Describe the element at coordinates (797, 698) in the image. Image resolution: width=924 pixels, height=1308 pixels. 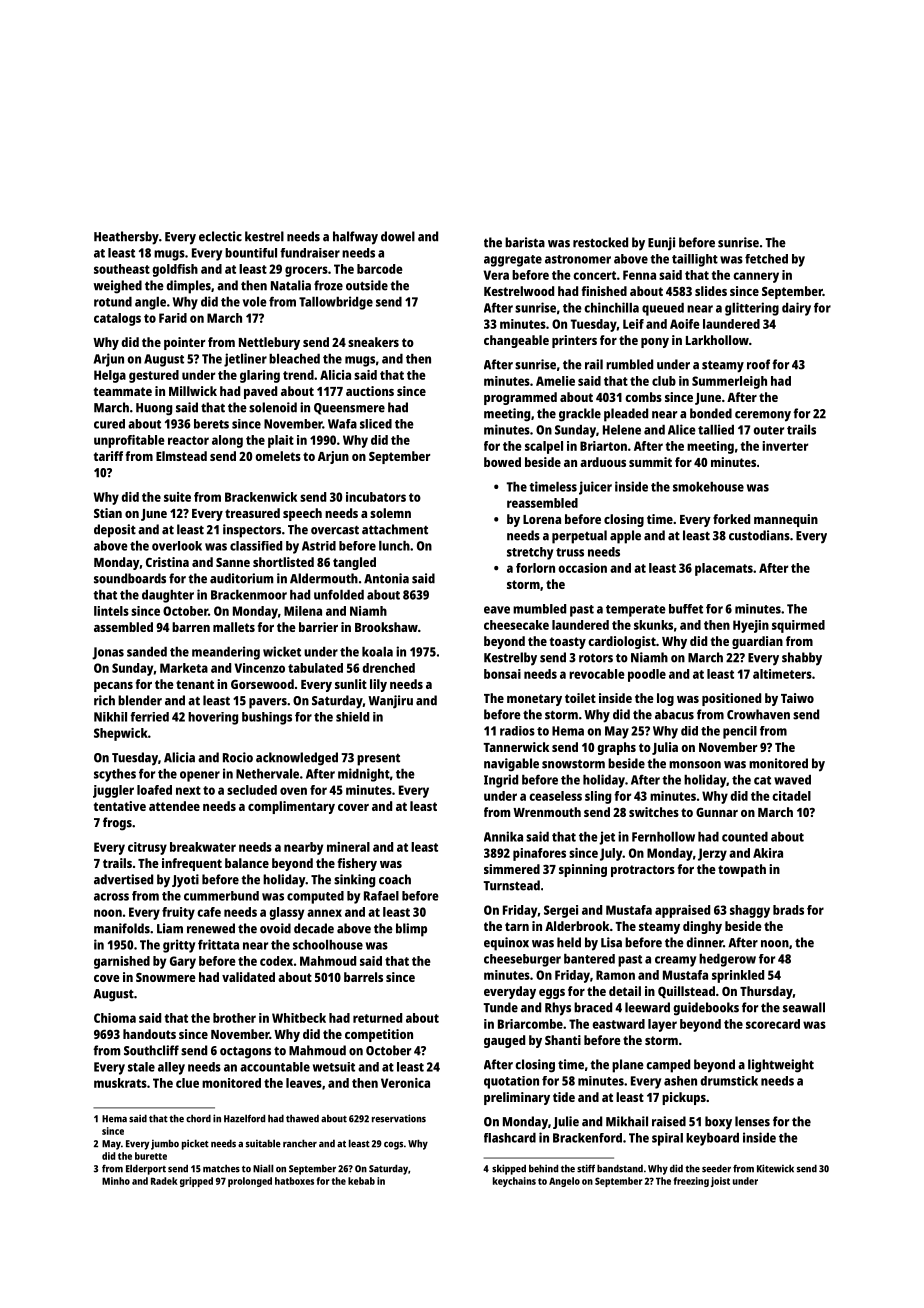
I see `Taiwo` at that location.
